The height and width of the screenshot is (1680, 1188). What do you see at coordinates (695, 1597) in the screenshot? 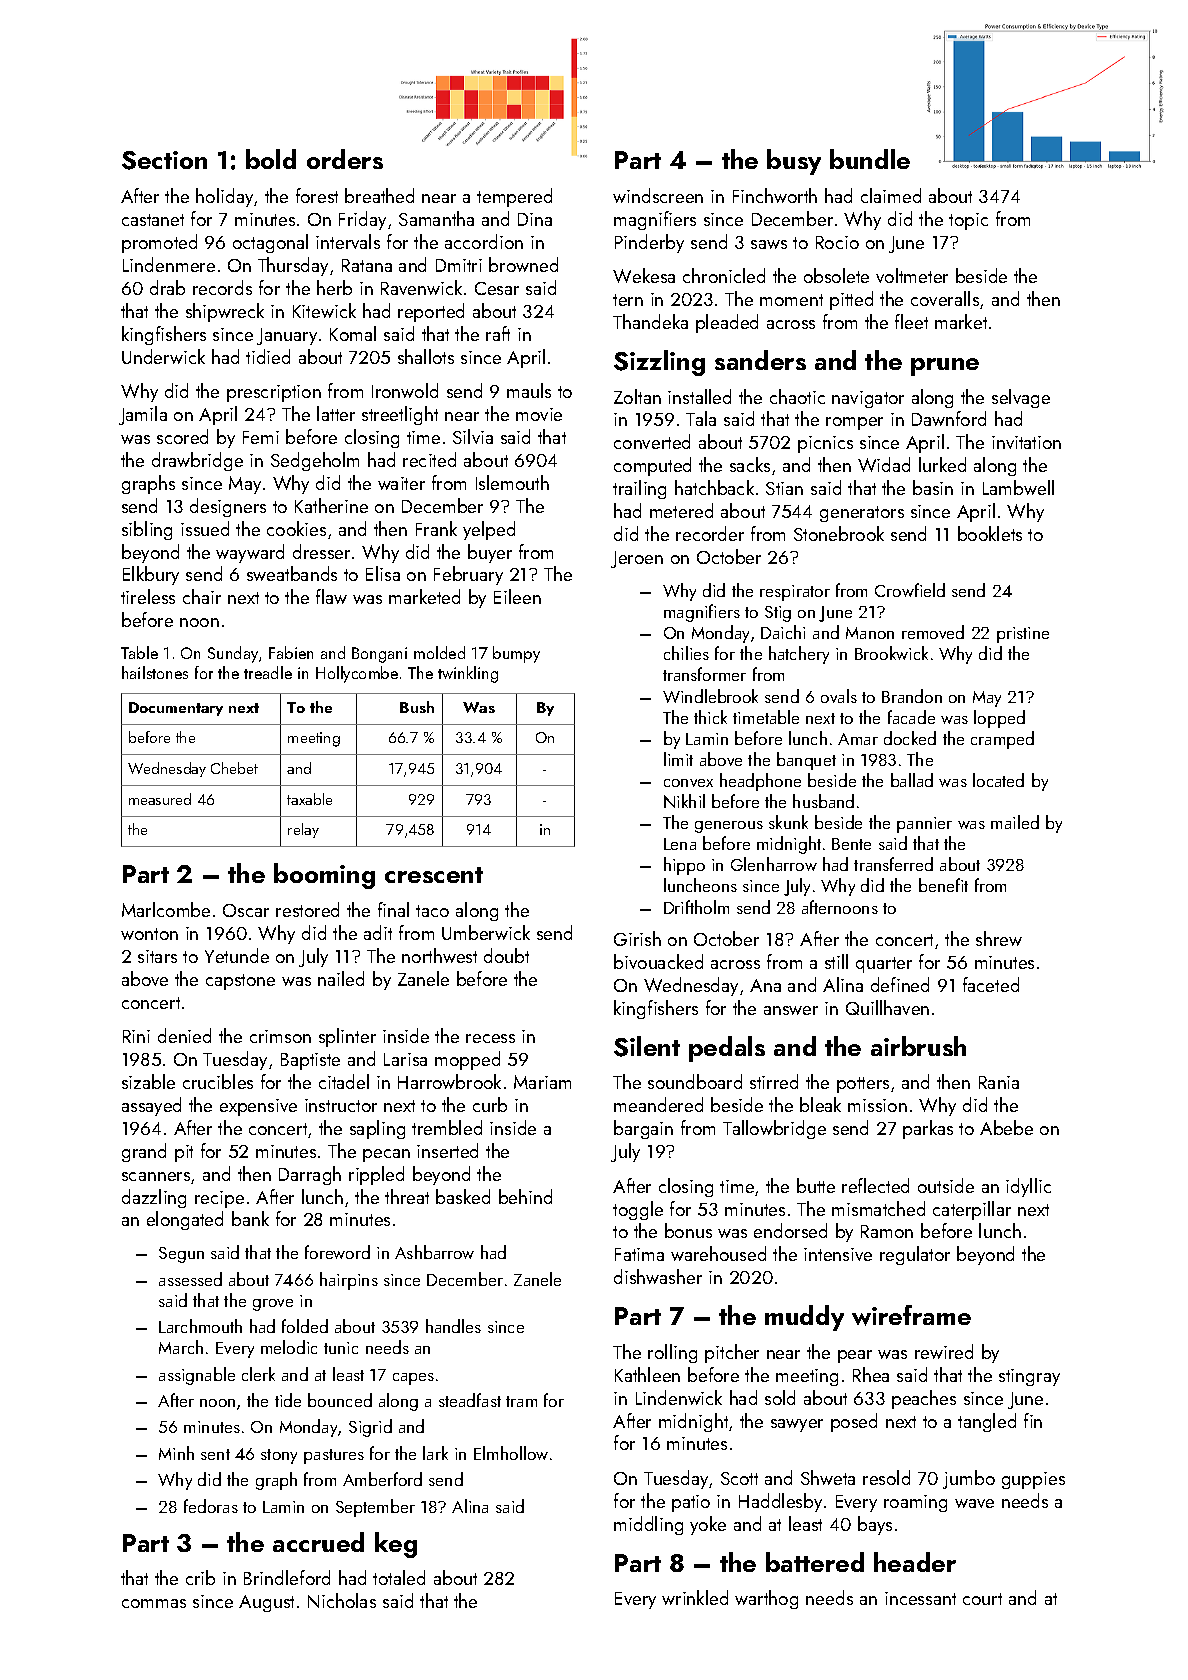
I see `wrinkled` at bounding box center [695, 1597].
